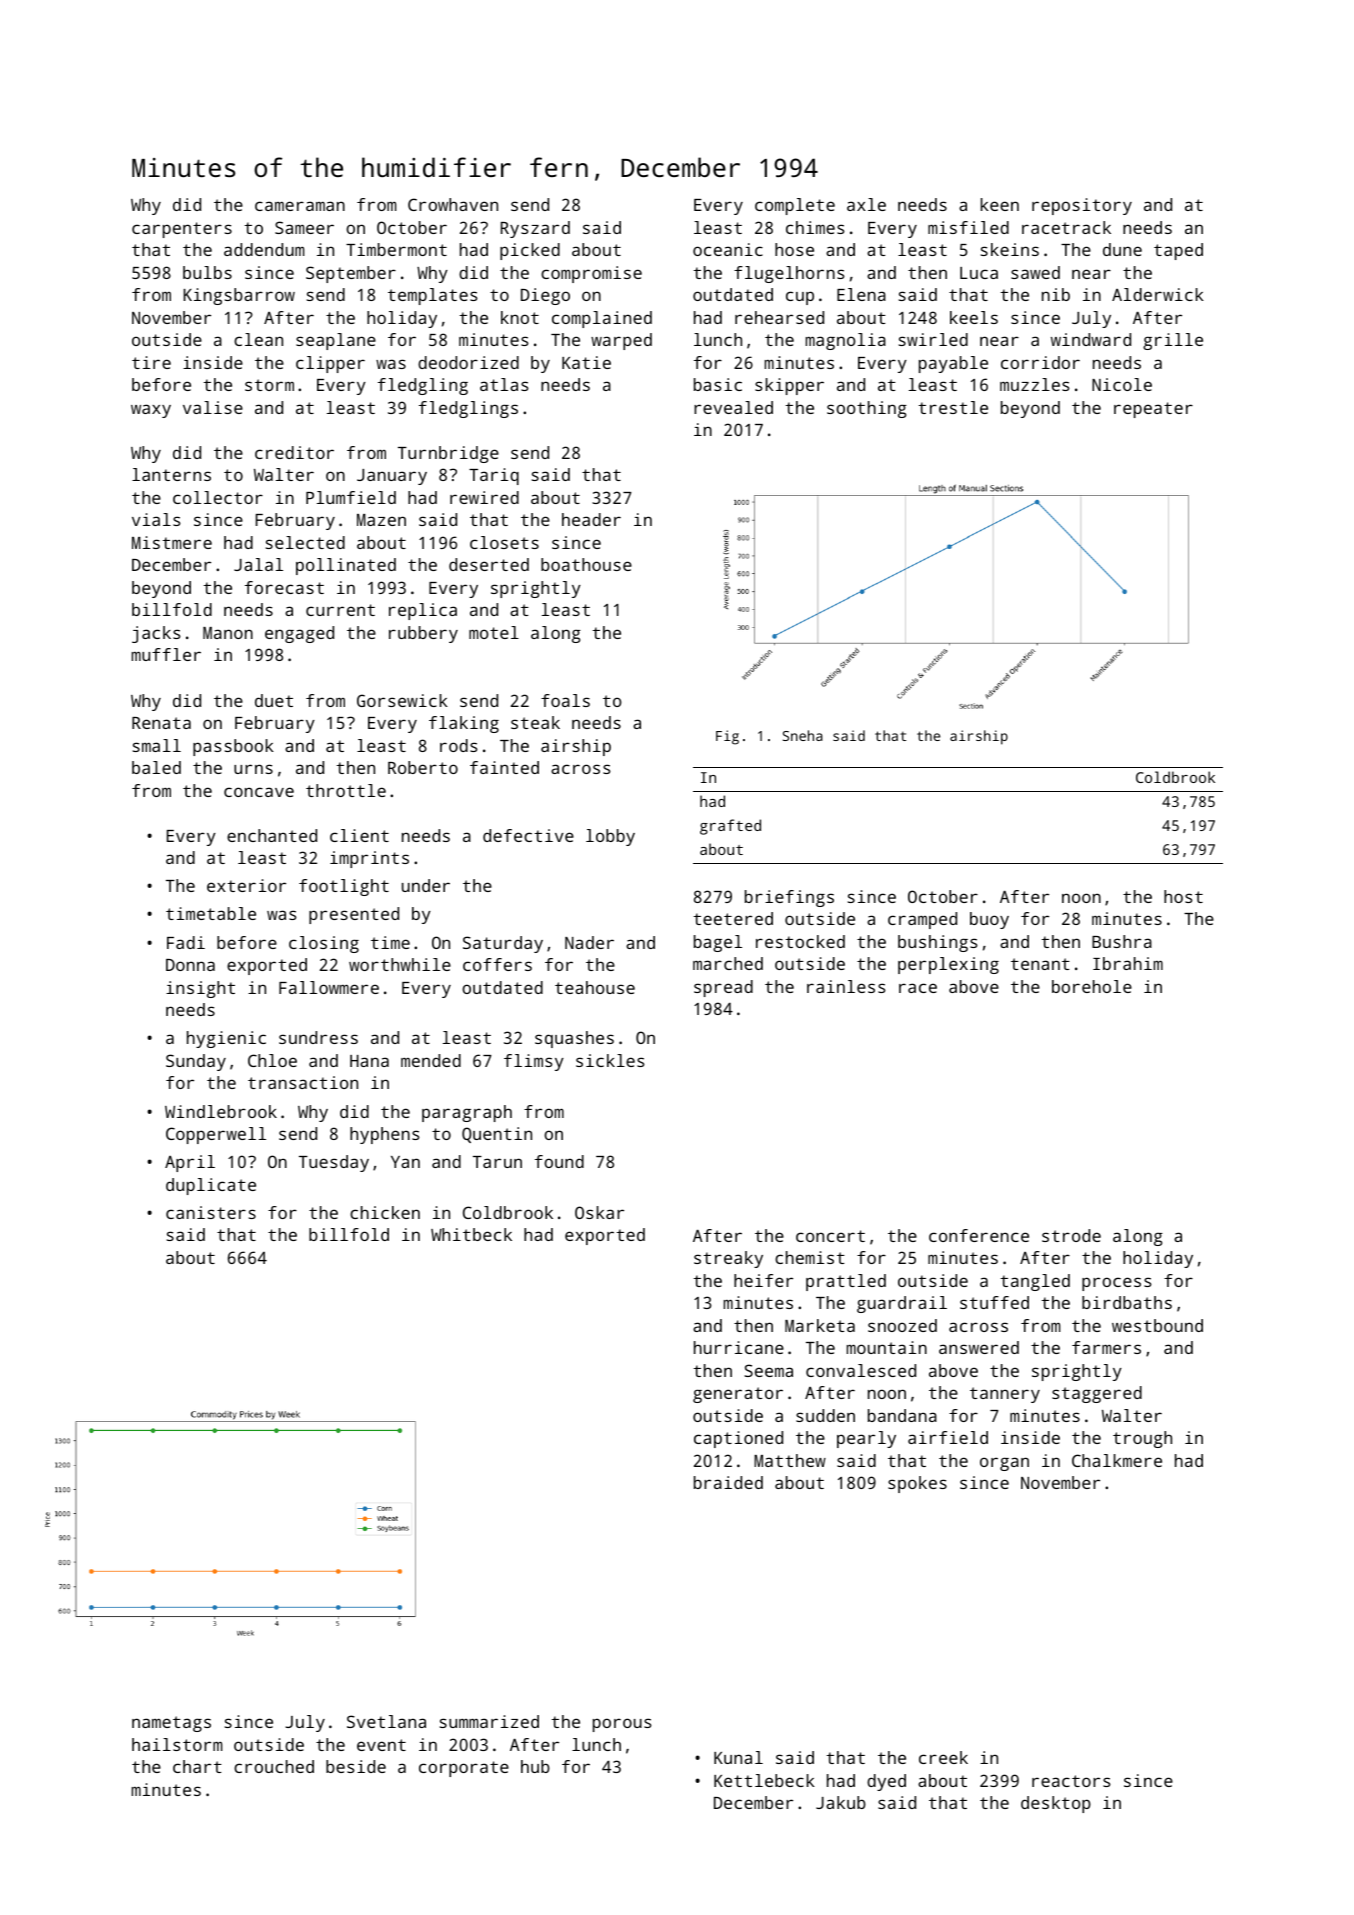 The height and width of the screenshot is (1915, 1354). I want to click on perplexing, so click(948, 965).
